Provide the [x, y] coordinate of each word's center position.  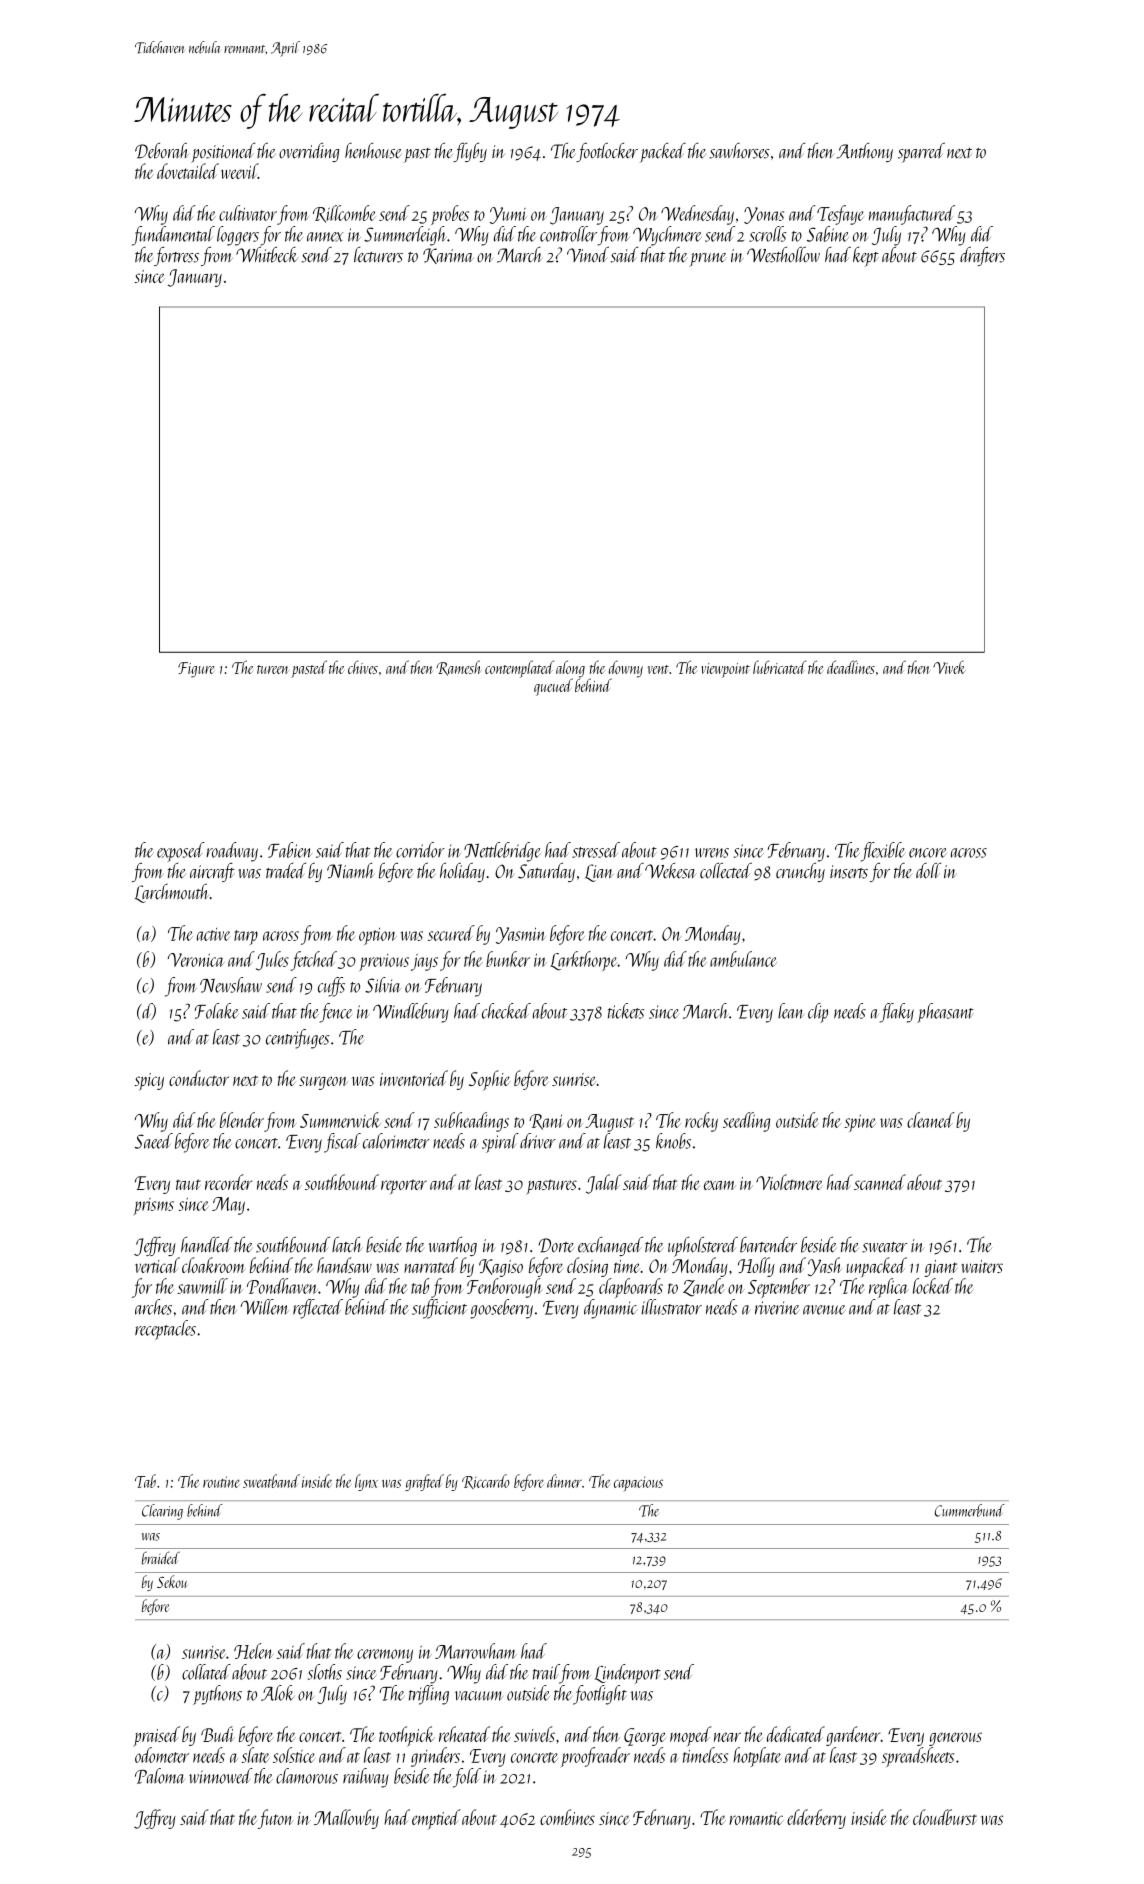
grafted [424, 1482]
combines [567, 1817]
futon [276, 1819]
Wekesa [671, 871]
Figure [196, 670]
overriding [309, 152]
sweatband [271, 1481]
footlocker [607, 152]
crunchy [800, 872]
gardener [853, 1736]
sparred [921, 153]
